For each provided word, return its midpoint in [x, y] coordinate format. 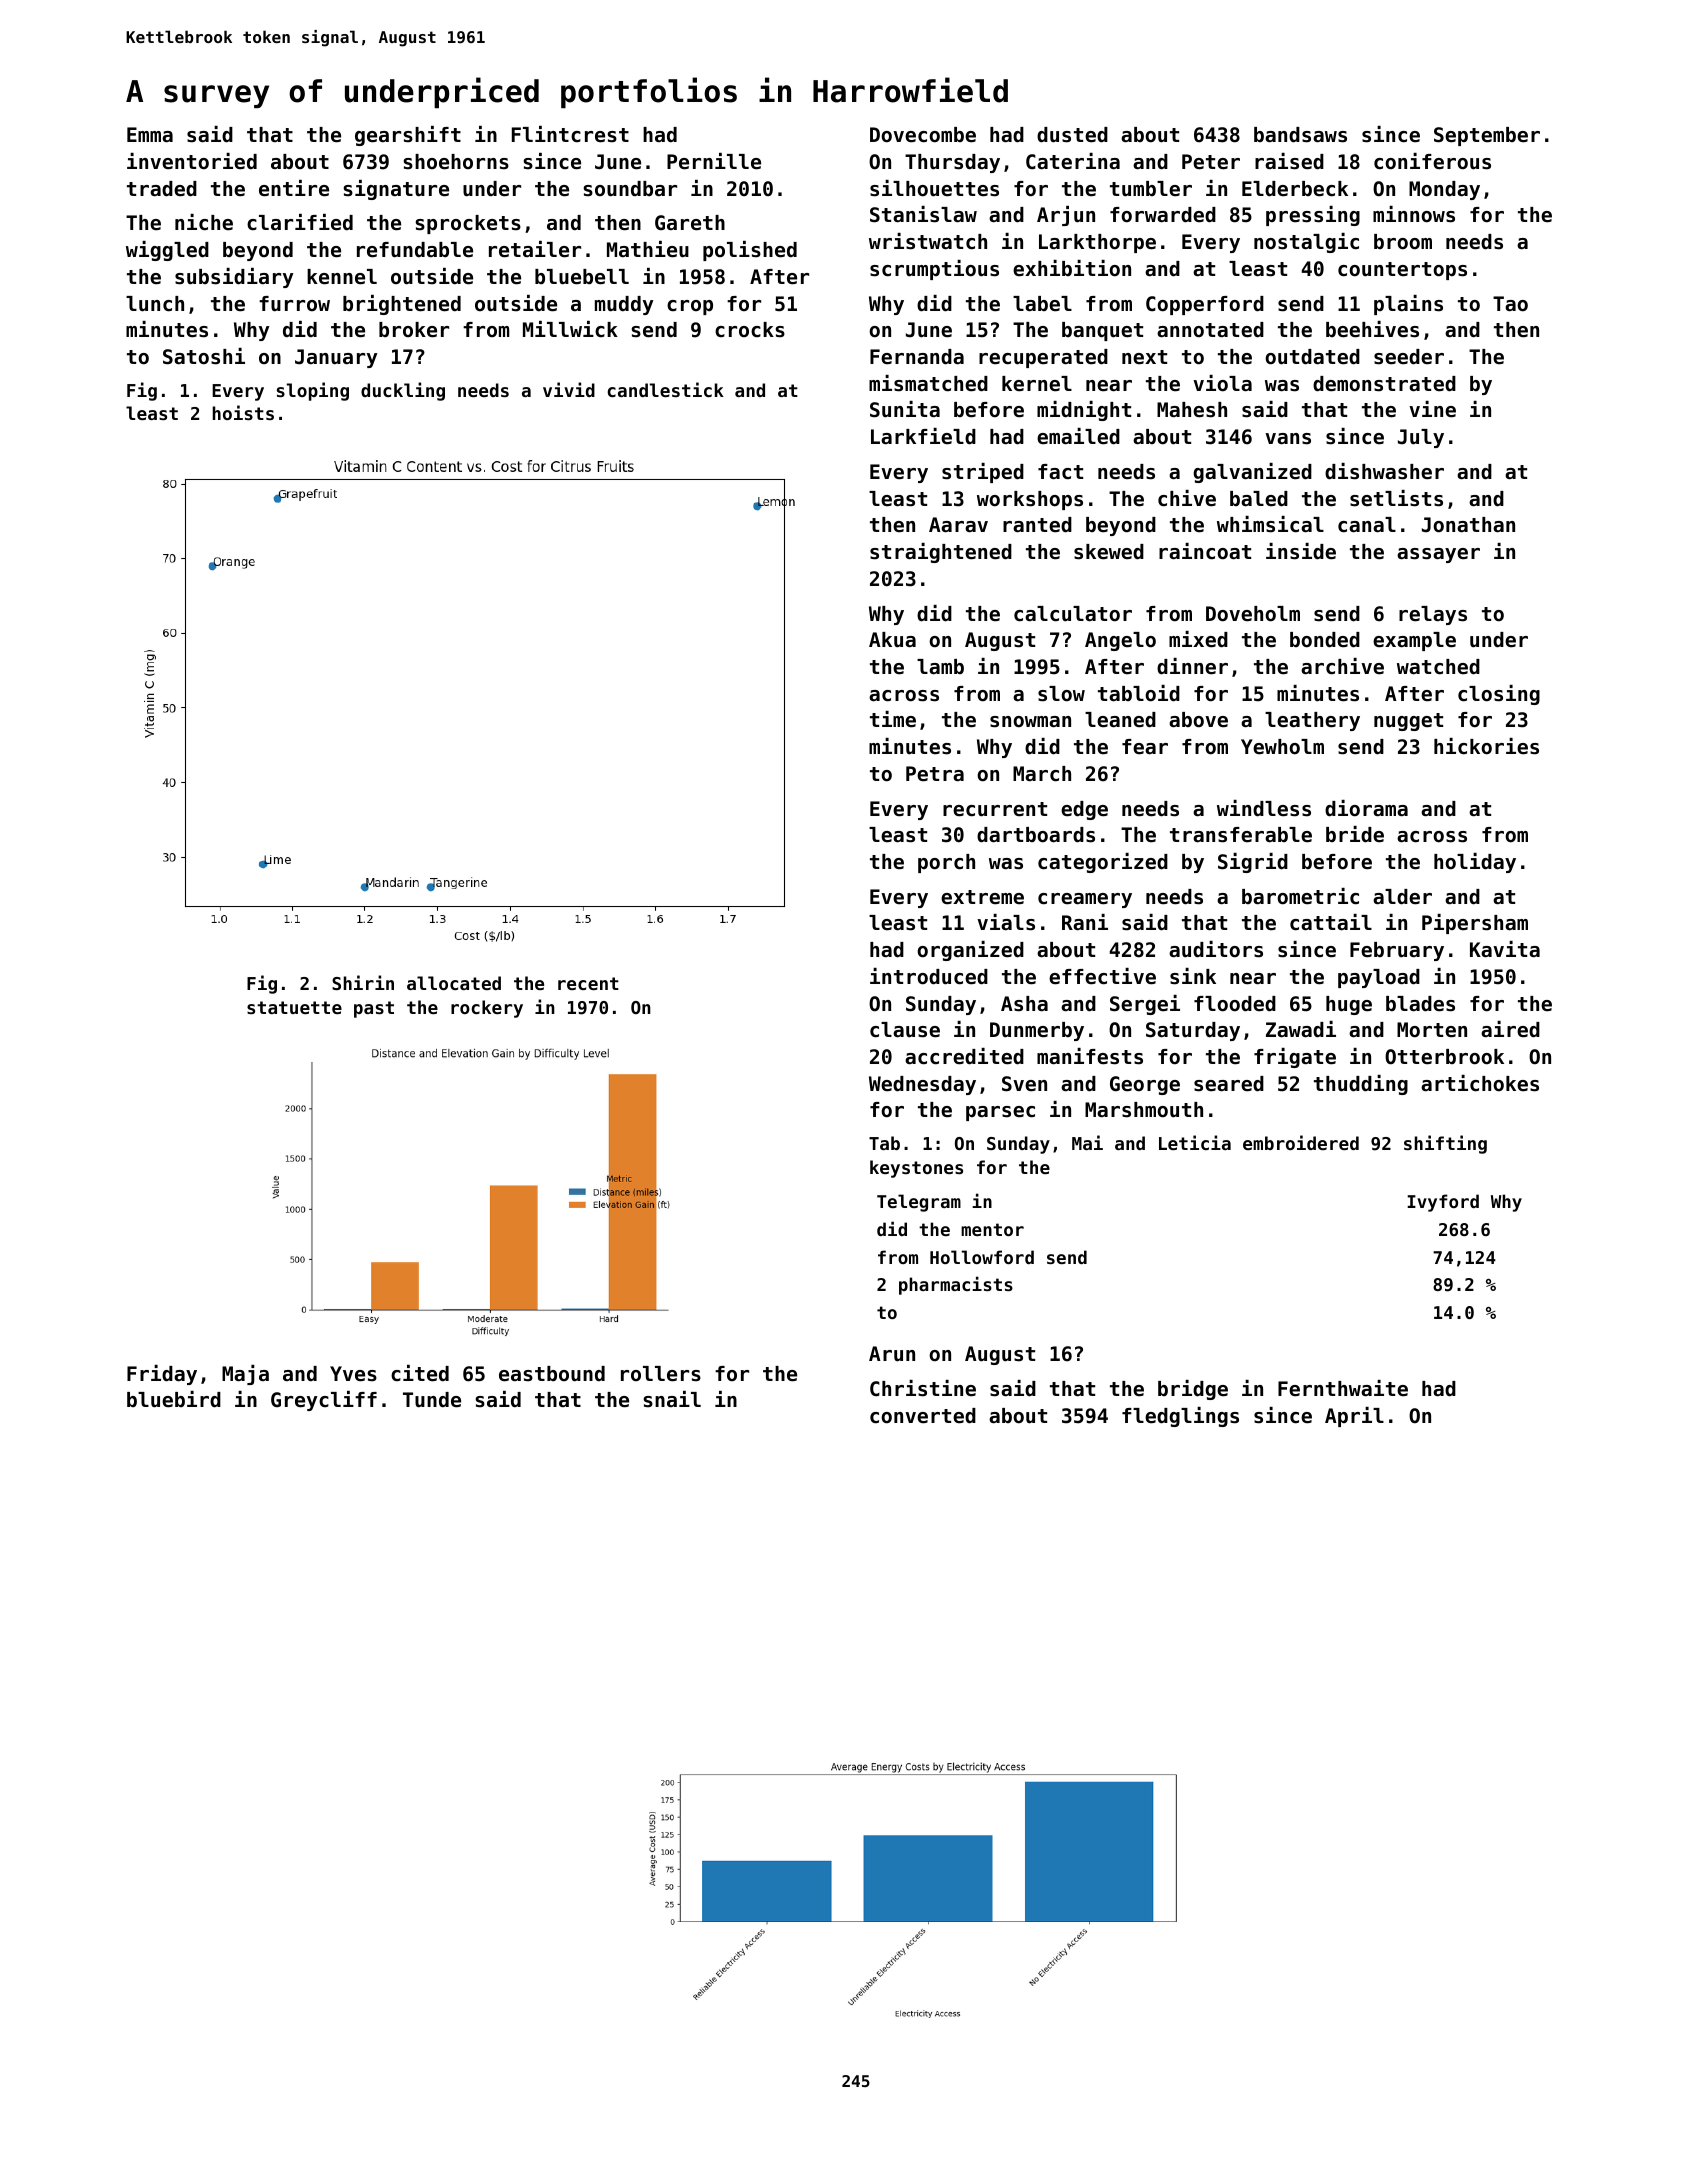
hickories [1486, 746]
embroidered [1301, 1142]
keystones [916, 1169]
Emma [150, 134]
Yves [353, 1374]
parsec [1000, 1113]
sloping [313, 391]
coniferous [1432, 161]
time [893, 719]
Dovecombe [923, 135]
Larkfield [923, 436]
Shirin [363, 982]
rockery [487, 1009]
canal [1367, 525]
